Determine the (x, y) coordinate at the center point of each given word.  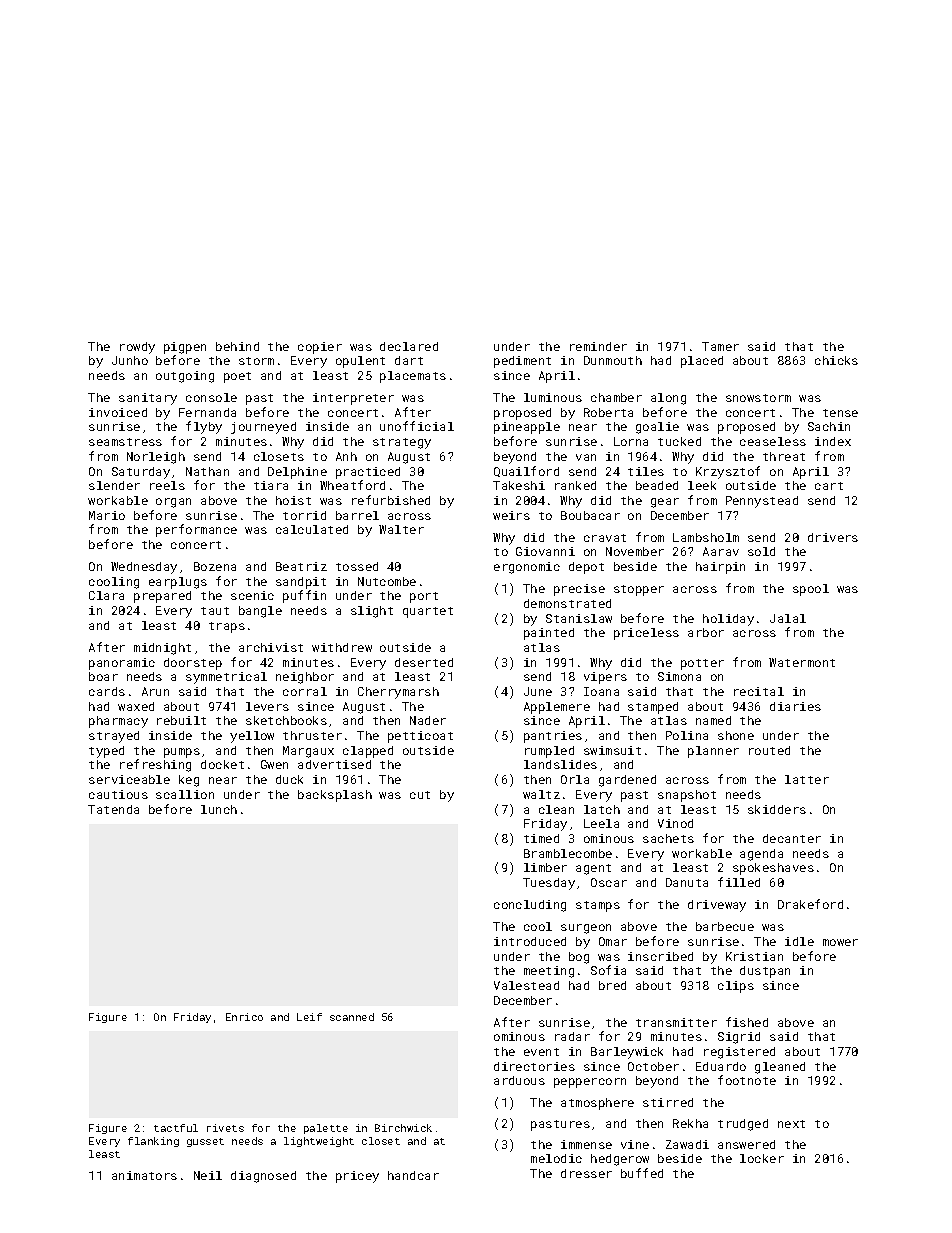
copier (320, 348)
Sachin (829, 426)
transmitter (676, 1022)
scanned (352, 1017)
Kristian (754, 956)
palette (326, 1129)
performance (196, 530)
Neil (208, 1175)
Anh (346, 456)
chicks (836, 360)
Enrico (244, 1017)
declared (409, 346)
